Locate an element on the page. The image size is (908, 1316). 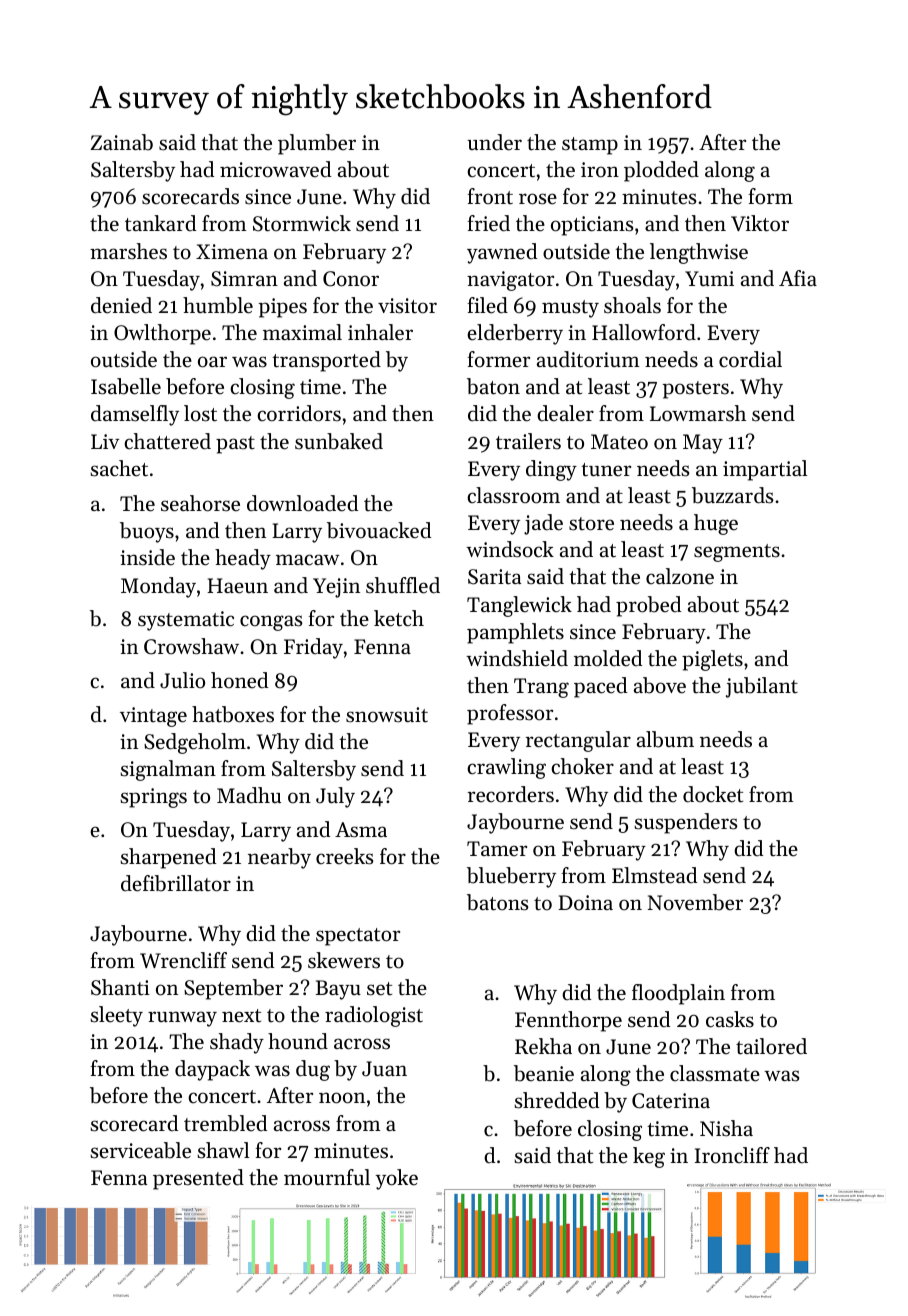
album is located at coordinates (665, 739).
